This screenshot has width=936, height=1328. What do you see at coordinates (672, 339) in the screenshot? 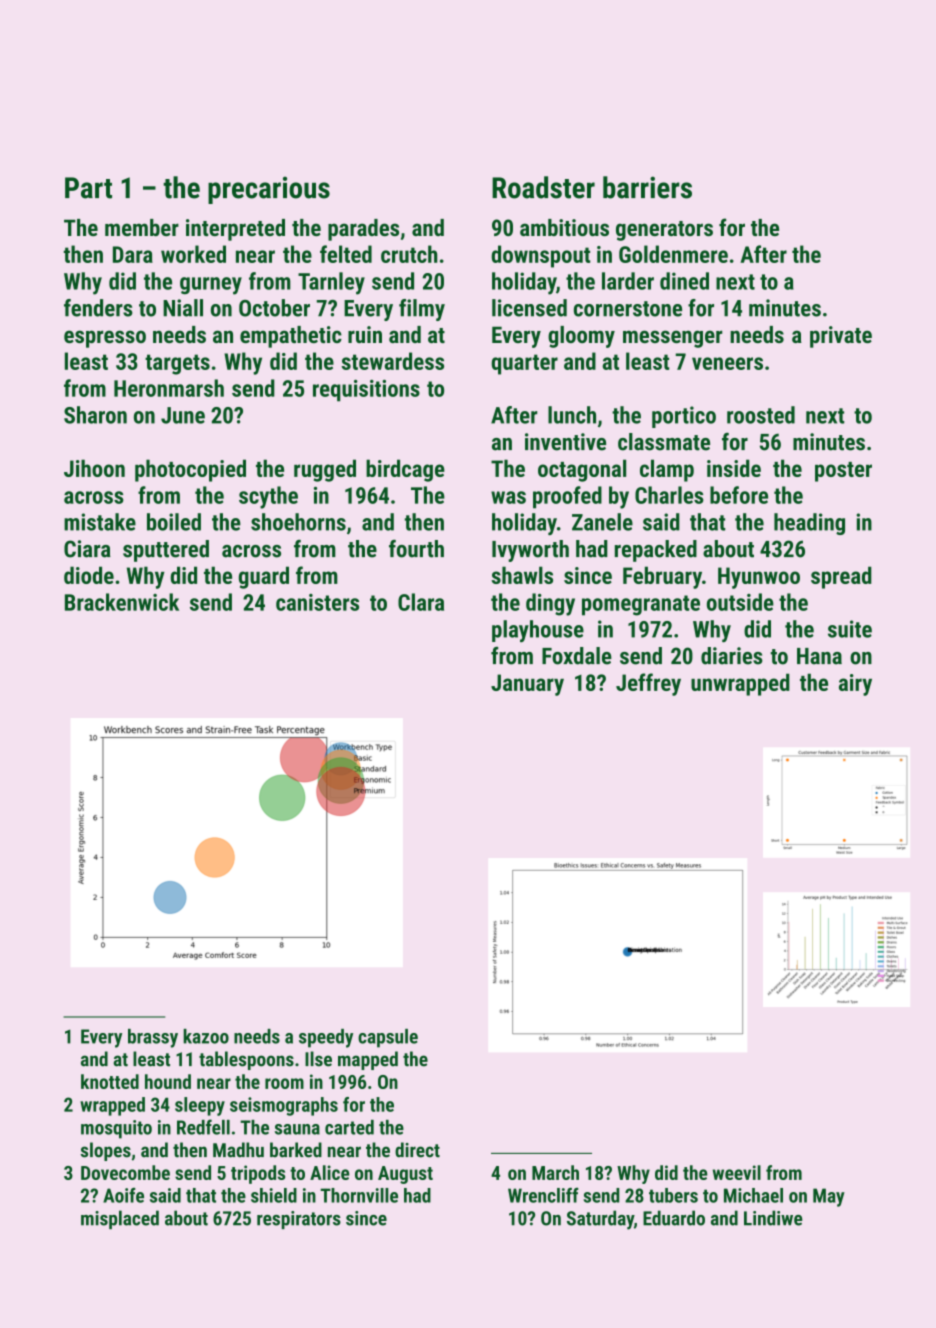
I see `messenger` at bounding box center [672, 339].
